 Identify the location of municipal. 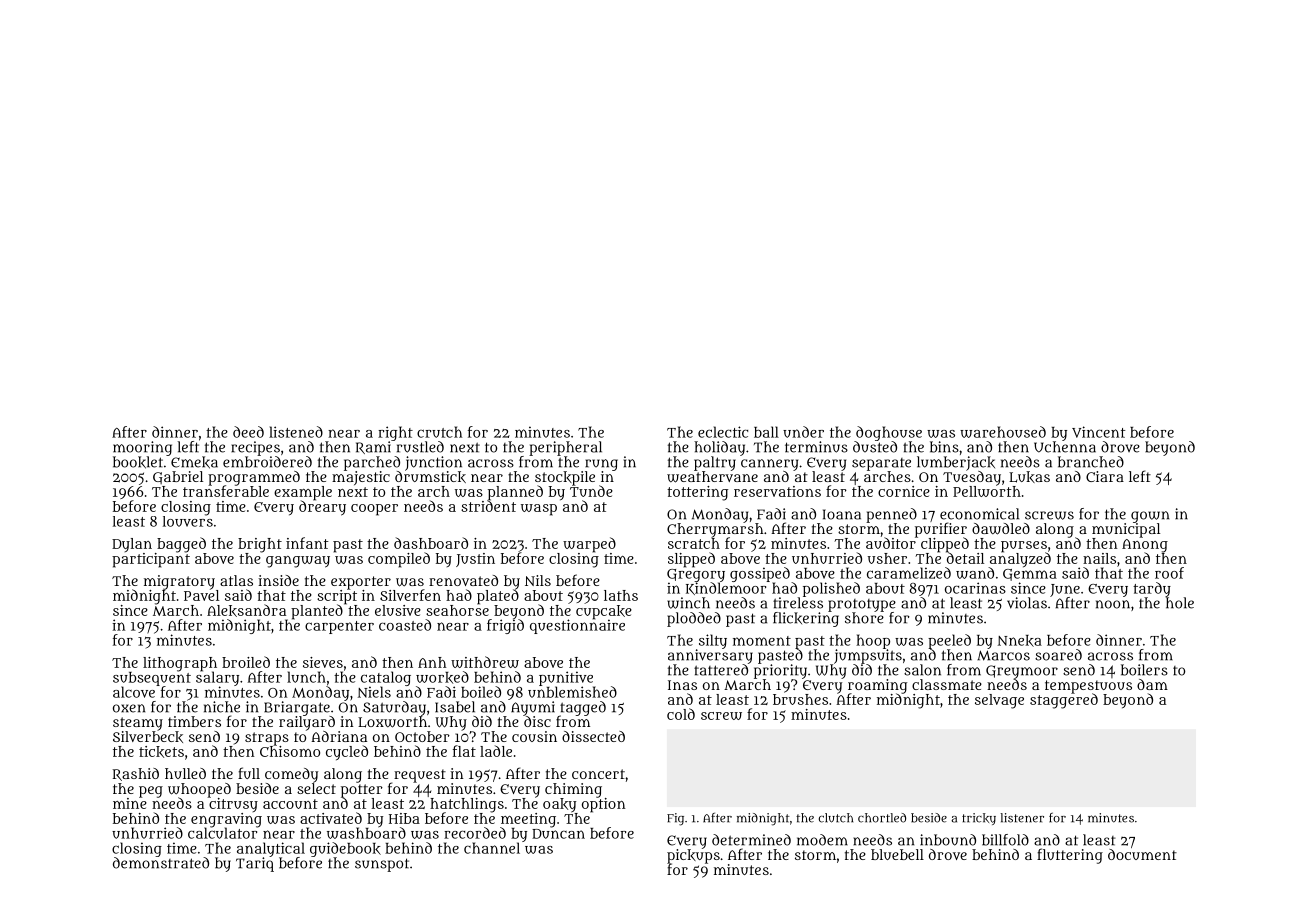
(1126, 530).
